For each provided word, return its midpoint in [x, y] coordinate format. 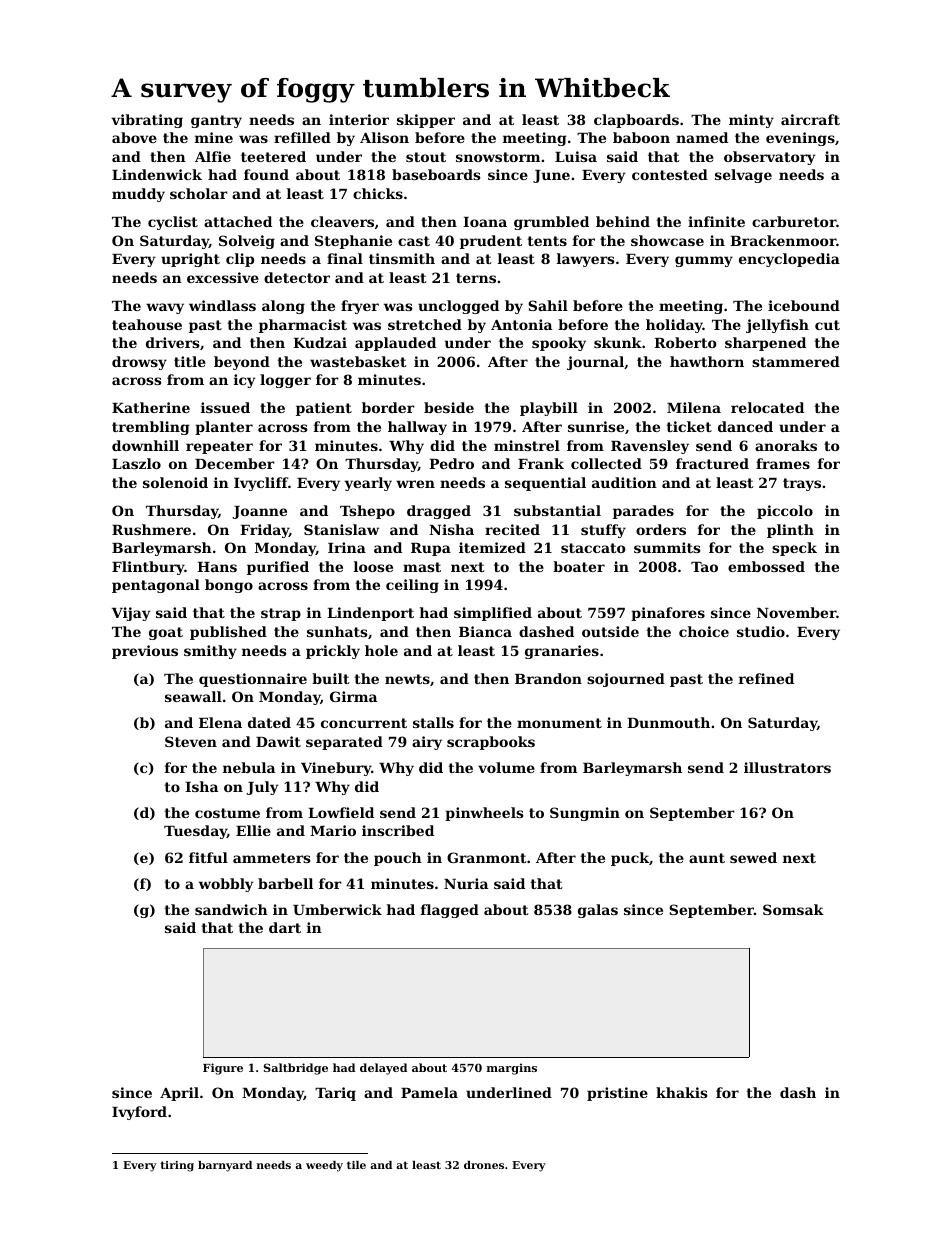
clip [240, 260]
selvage [743, 176]
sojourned [626, 680]
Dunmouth [668, 722]
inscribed [398, 830]
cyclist [173, 223]
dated [269, 722]
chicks [378, 193]
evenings [800, 139]
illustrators [787, 767]
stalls [433, 722]
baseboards [436, 174]
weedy [324, 1166]
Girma [353, 696]
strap [281, 614]
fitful [208, 857]
